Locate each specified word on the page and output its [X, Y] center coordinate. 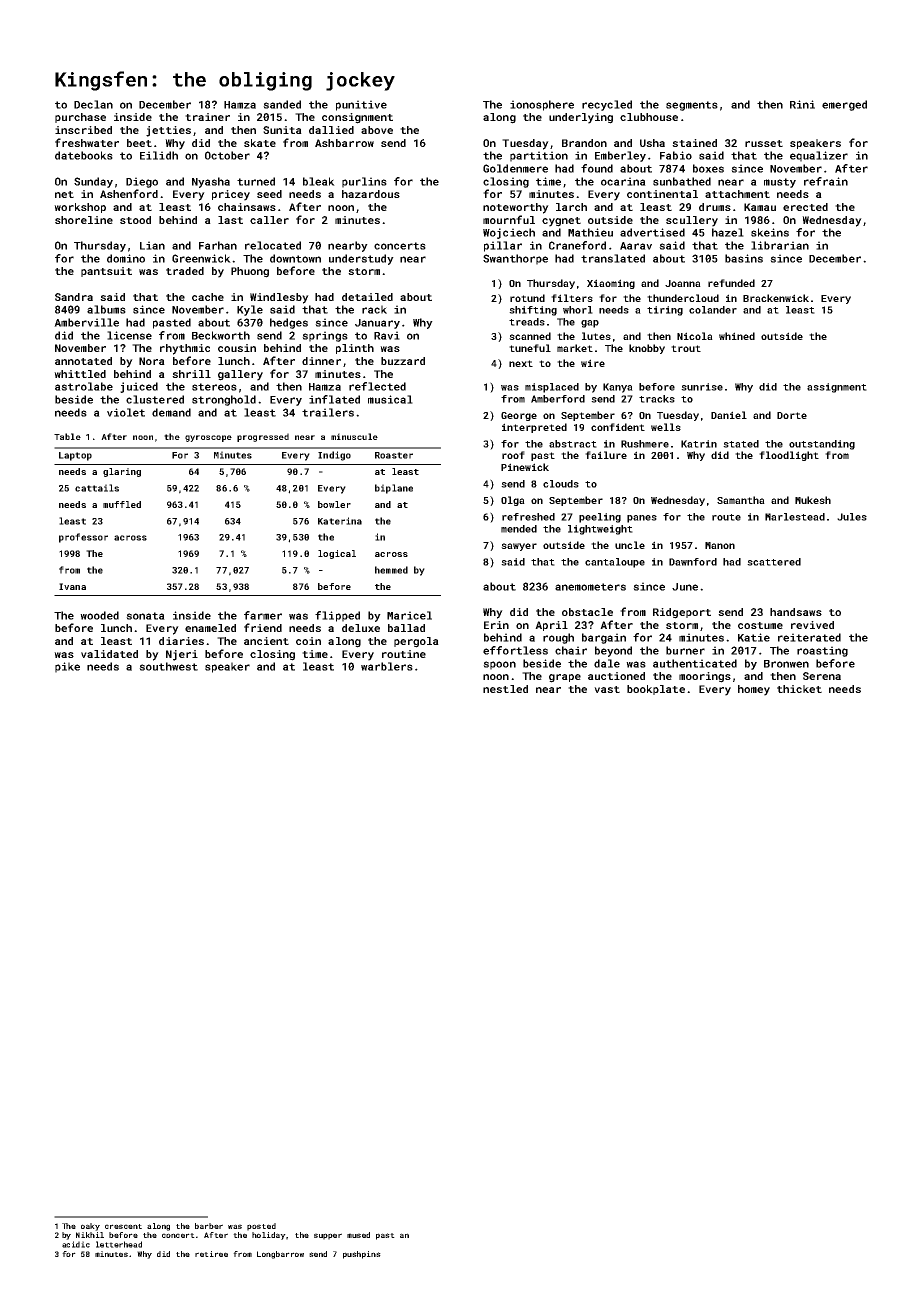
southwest [168, 666]
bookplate [656, 690]
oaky [90, 1227]
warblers [387, 666]
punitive [361, 105]
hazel [728, 232]
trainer [207, 117]
